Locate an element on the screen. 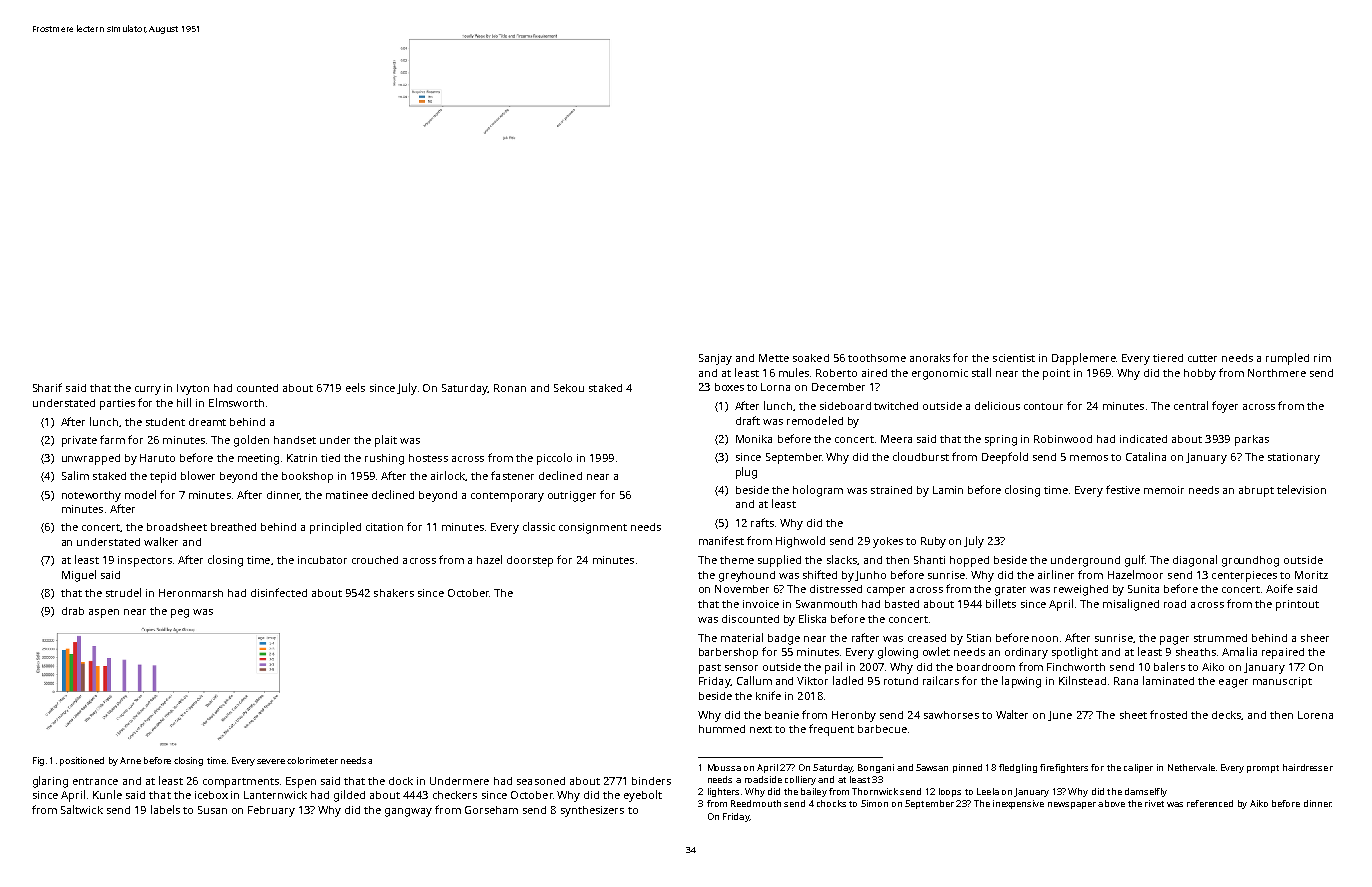  tiered is located at coordinates (1168, 358).
